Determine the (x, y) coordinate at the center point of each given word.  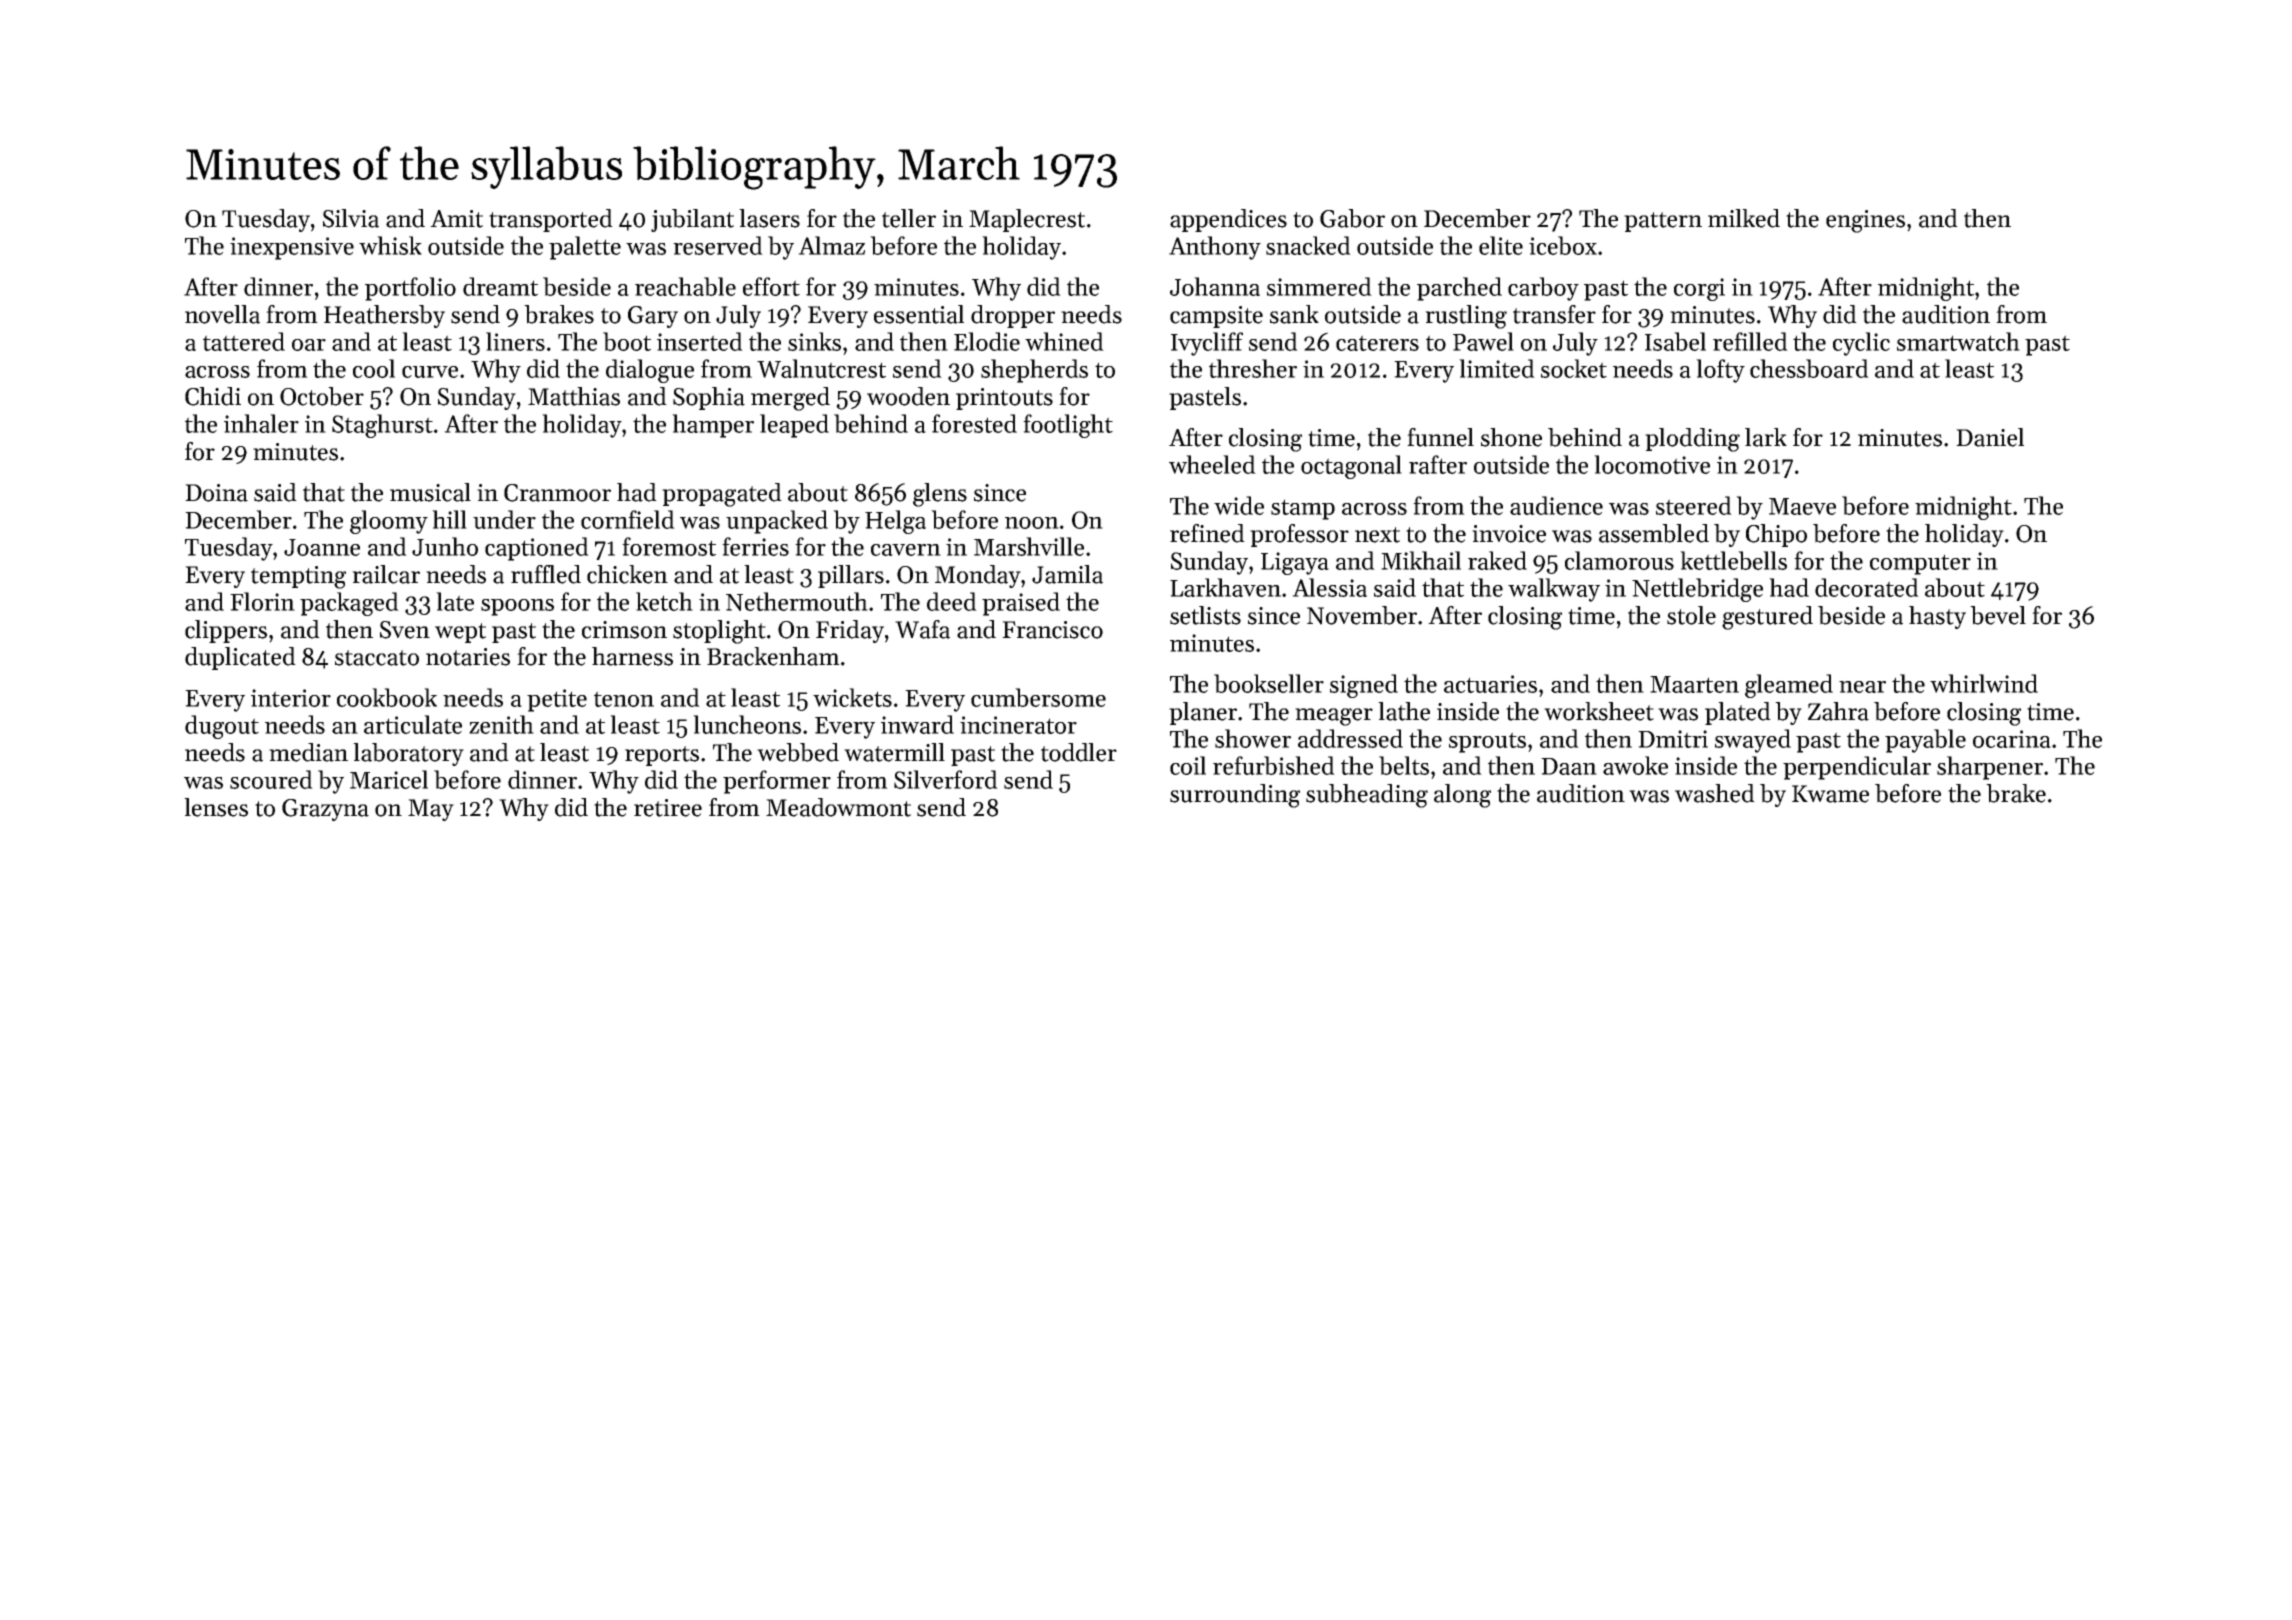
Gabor (1352, 218)
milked (1744, 218)
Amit (456, 219)
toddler (1079, 752)
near (1862, 687)
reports (662, 756)
